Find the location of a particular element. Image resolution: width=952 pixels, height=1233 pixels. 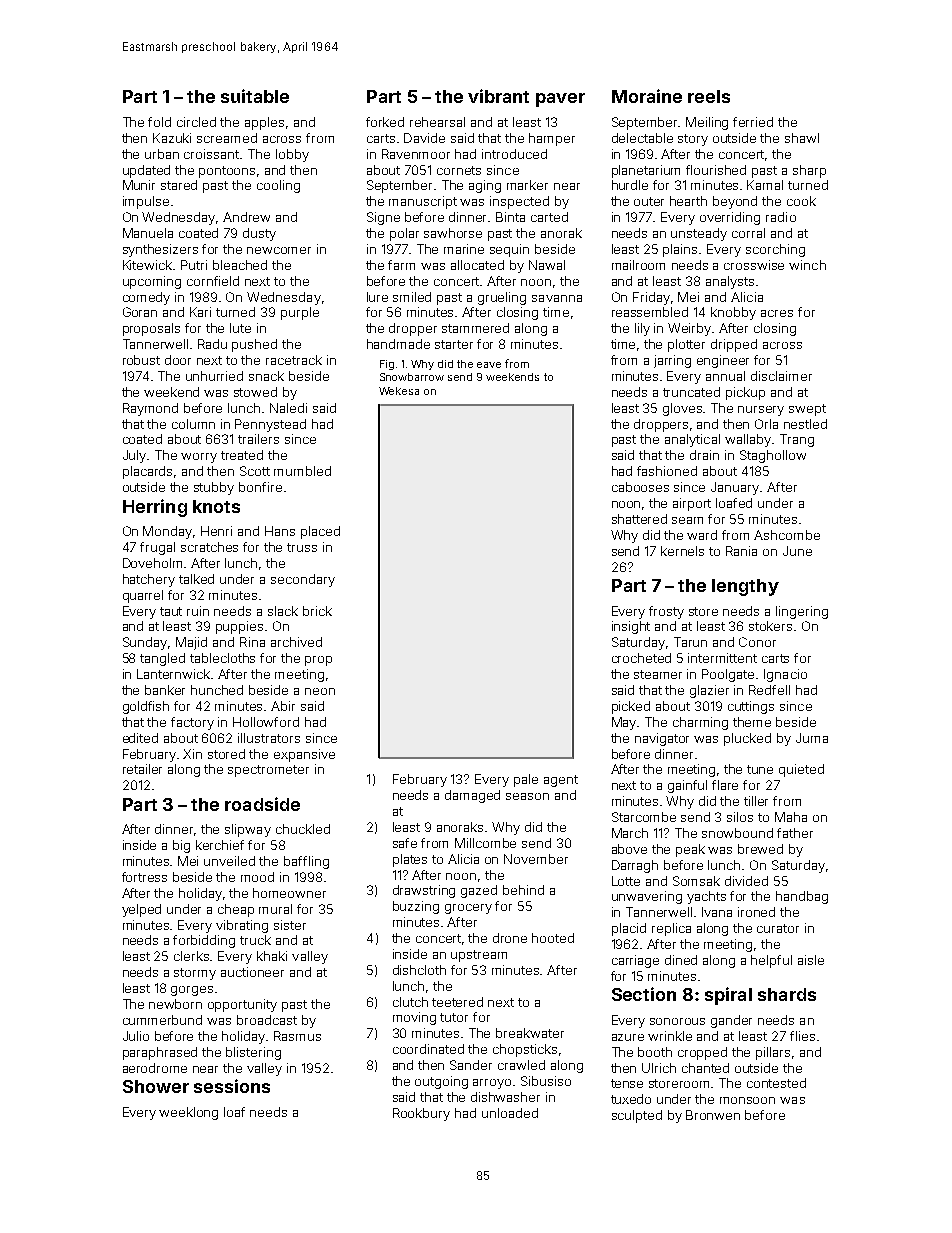

Redfell is located at coordinates (769, 690).
